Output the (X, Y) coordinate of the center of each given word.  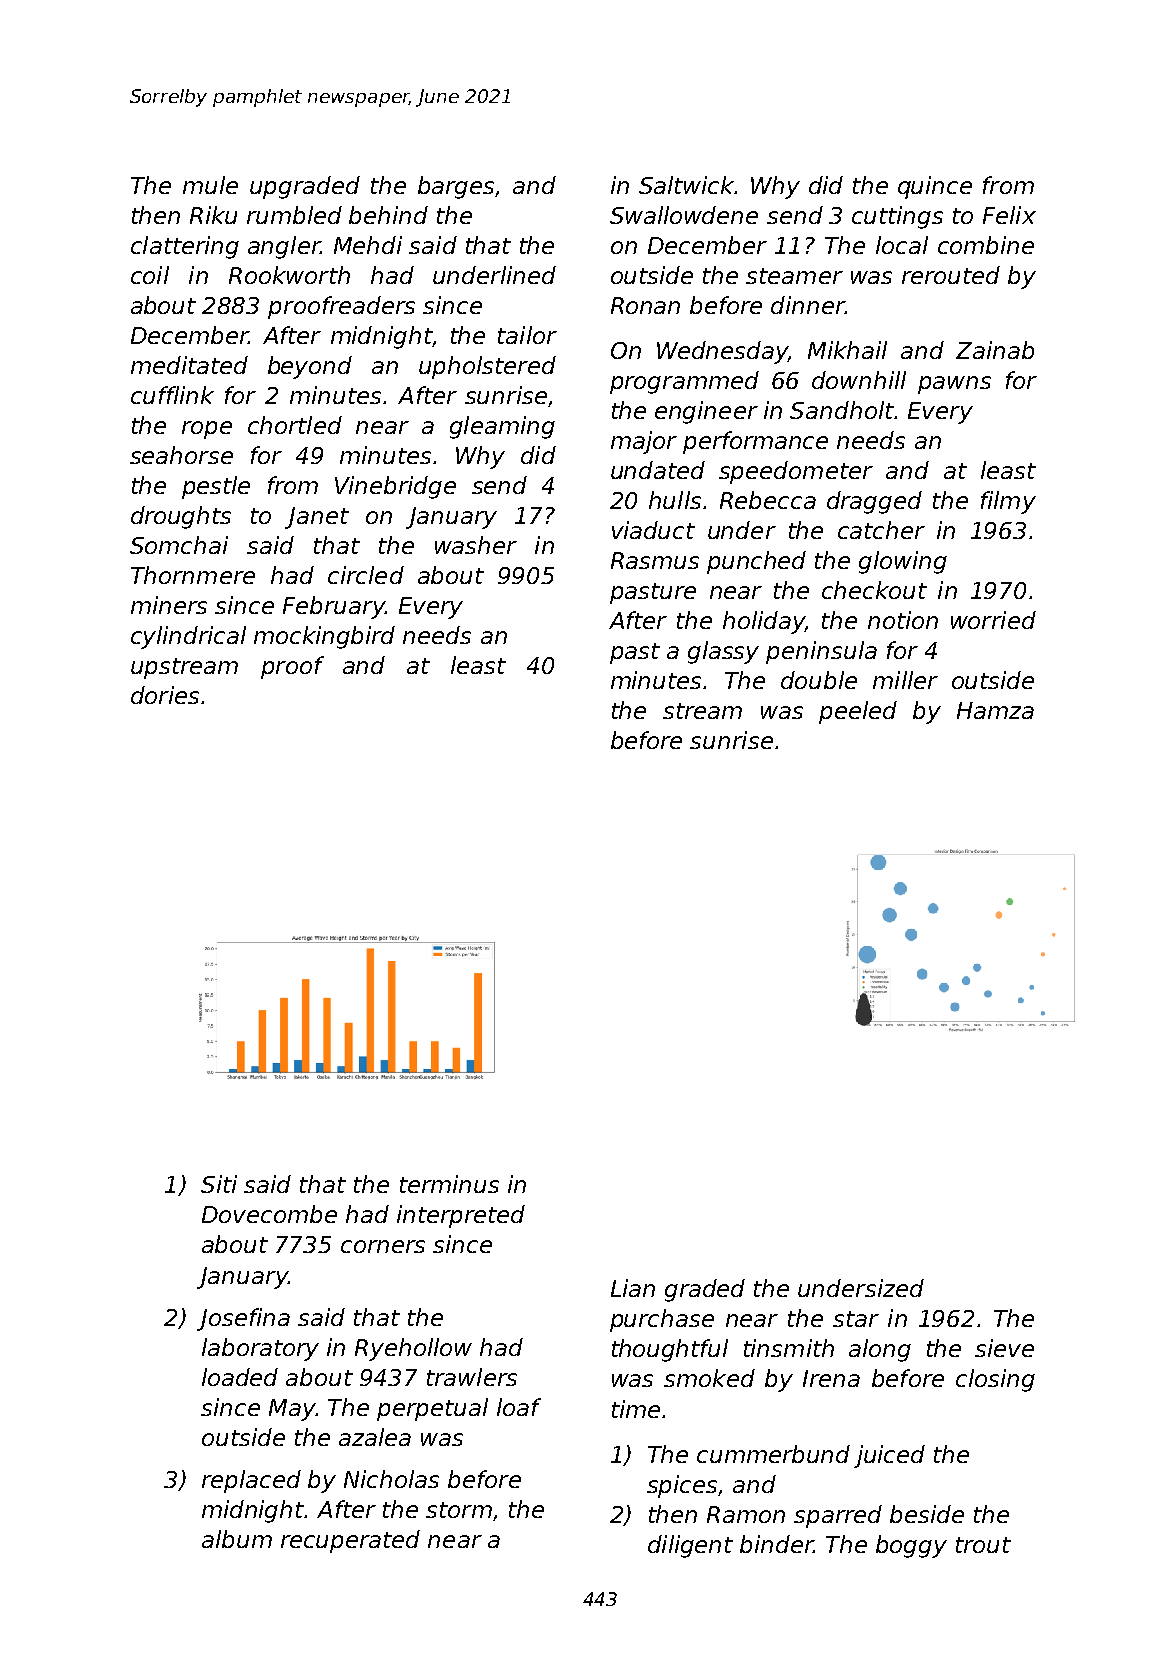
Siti (219, 1184)
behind (388, 215)
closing (995, 1380)
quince (935, 187)
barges (456, 187)
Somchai (179, 545)
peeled (858, 712)
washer (476, 545)
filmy (1008, 502)
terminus (449, 1184)
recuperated (350, 1541)
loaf (519, 1407)
